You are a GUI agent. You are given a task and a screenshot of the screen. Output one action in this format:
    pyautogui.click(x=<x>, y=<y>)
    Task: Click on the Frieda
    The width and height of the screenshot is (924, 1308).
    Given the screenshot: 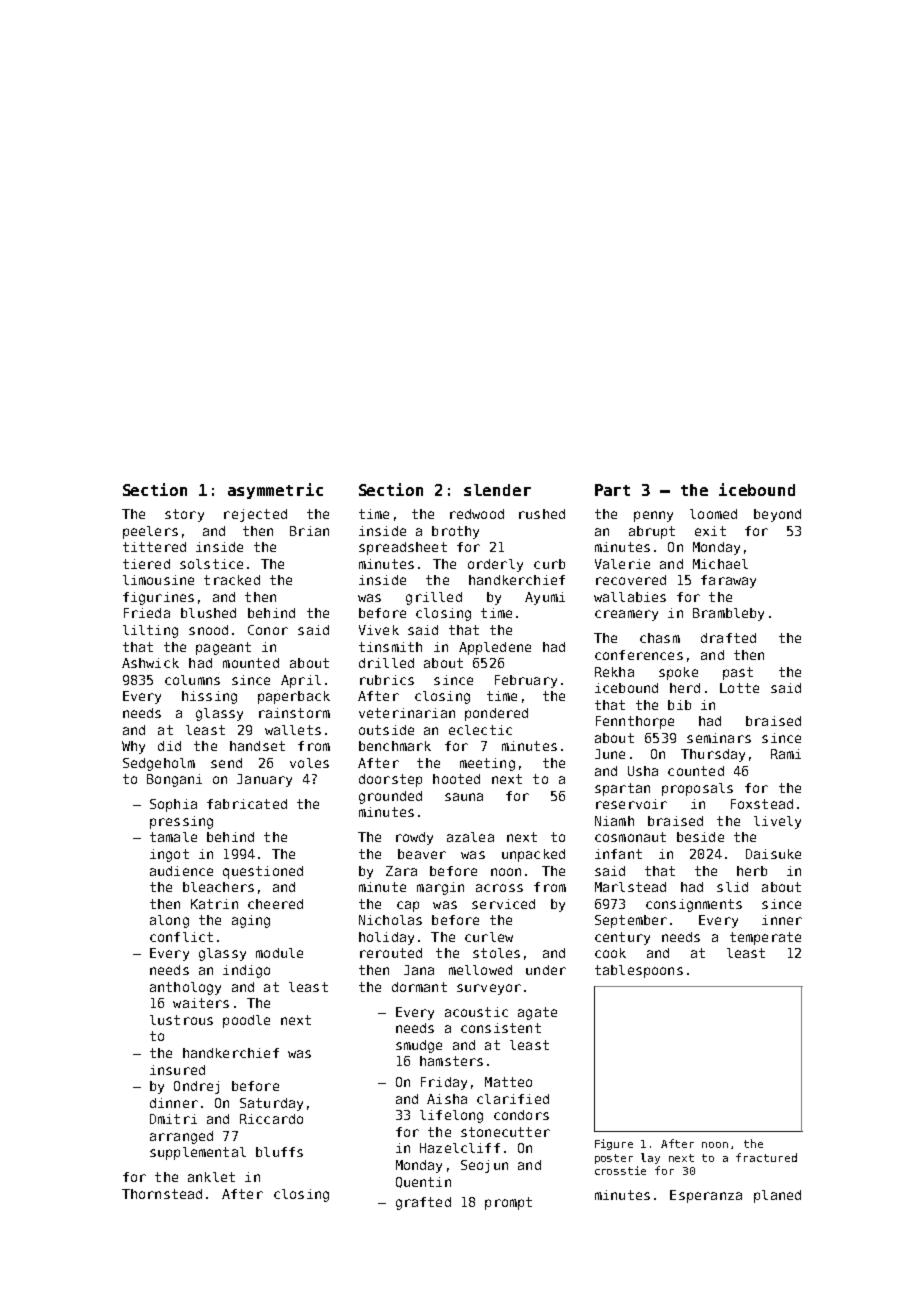 What is the action you would take?
    pyautogui.click(x=147, y=613)
